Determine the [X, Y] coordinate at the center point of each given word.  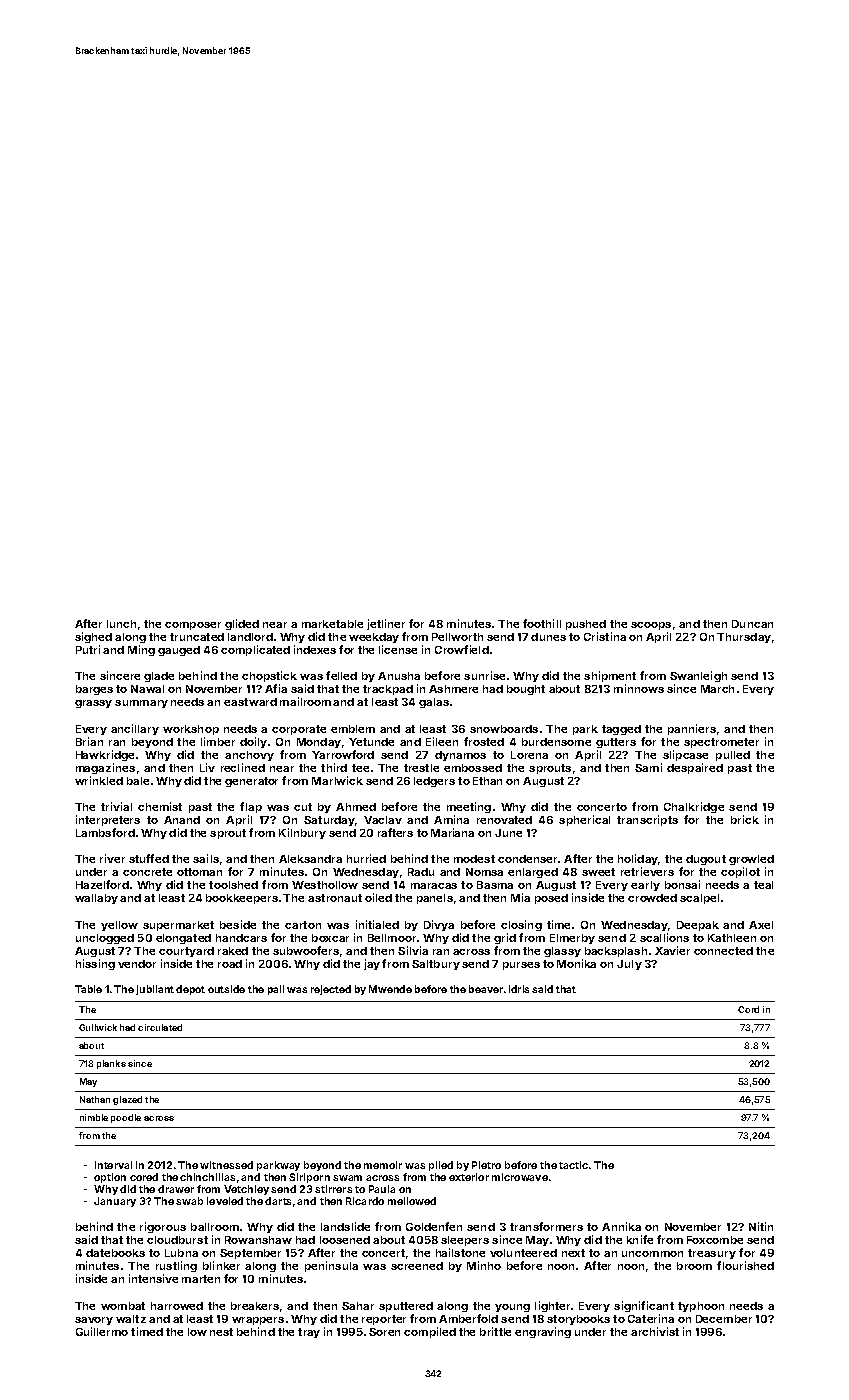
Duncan [752, 624]
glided [242, 624]
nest [221, 1332]
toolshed [233, 885]
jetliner [386, 624]
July [629, 965]
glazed [127, 1100]
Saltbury [436, 965]
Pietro [486, 1165]
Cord [748, 1009]
